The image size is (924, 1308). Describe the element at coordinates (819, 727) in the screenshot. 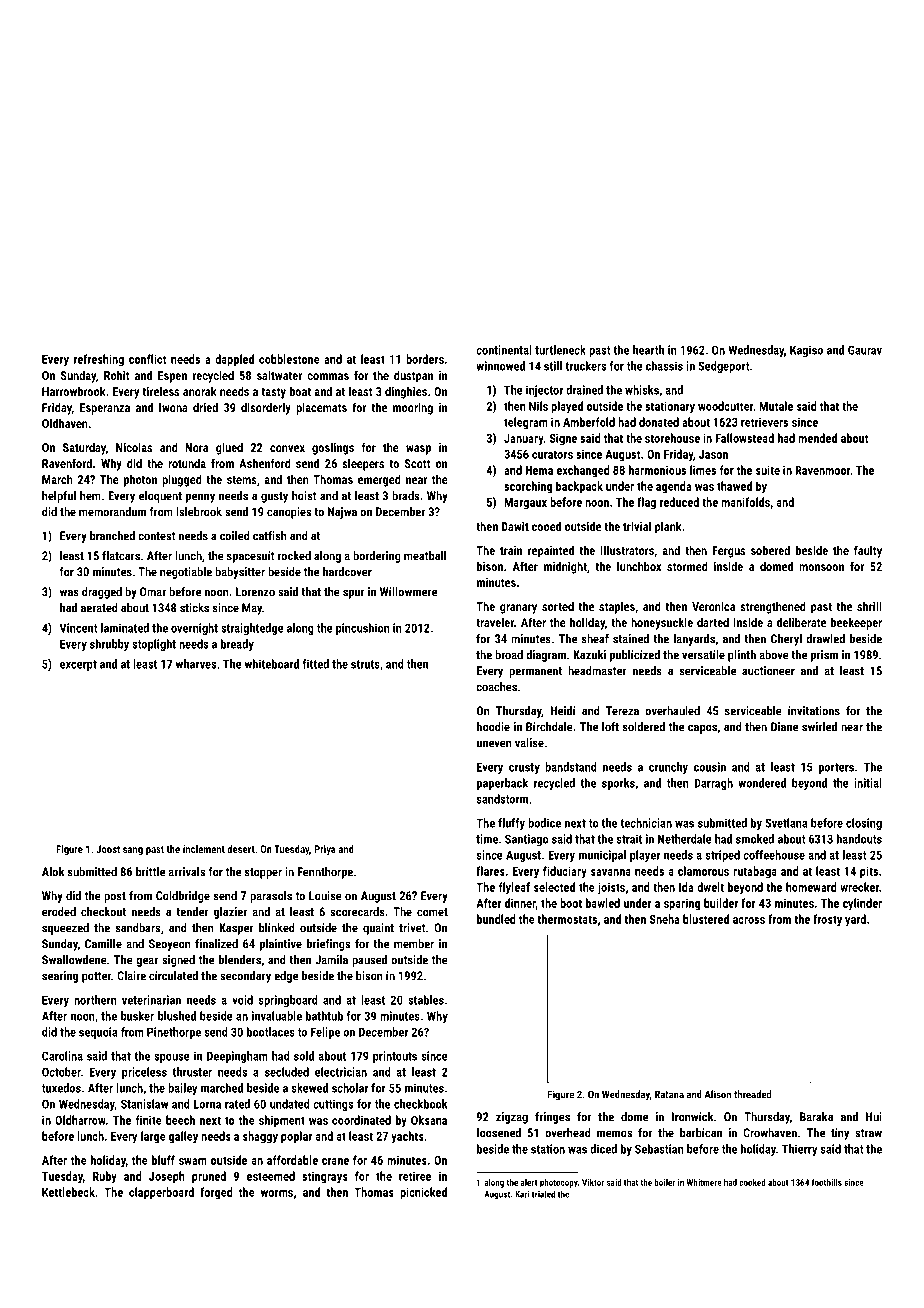

I see `swirled` at that location.
